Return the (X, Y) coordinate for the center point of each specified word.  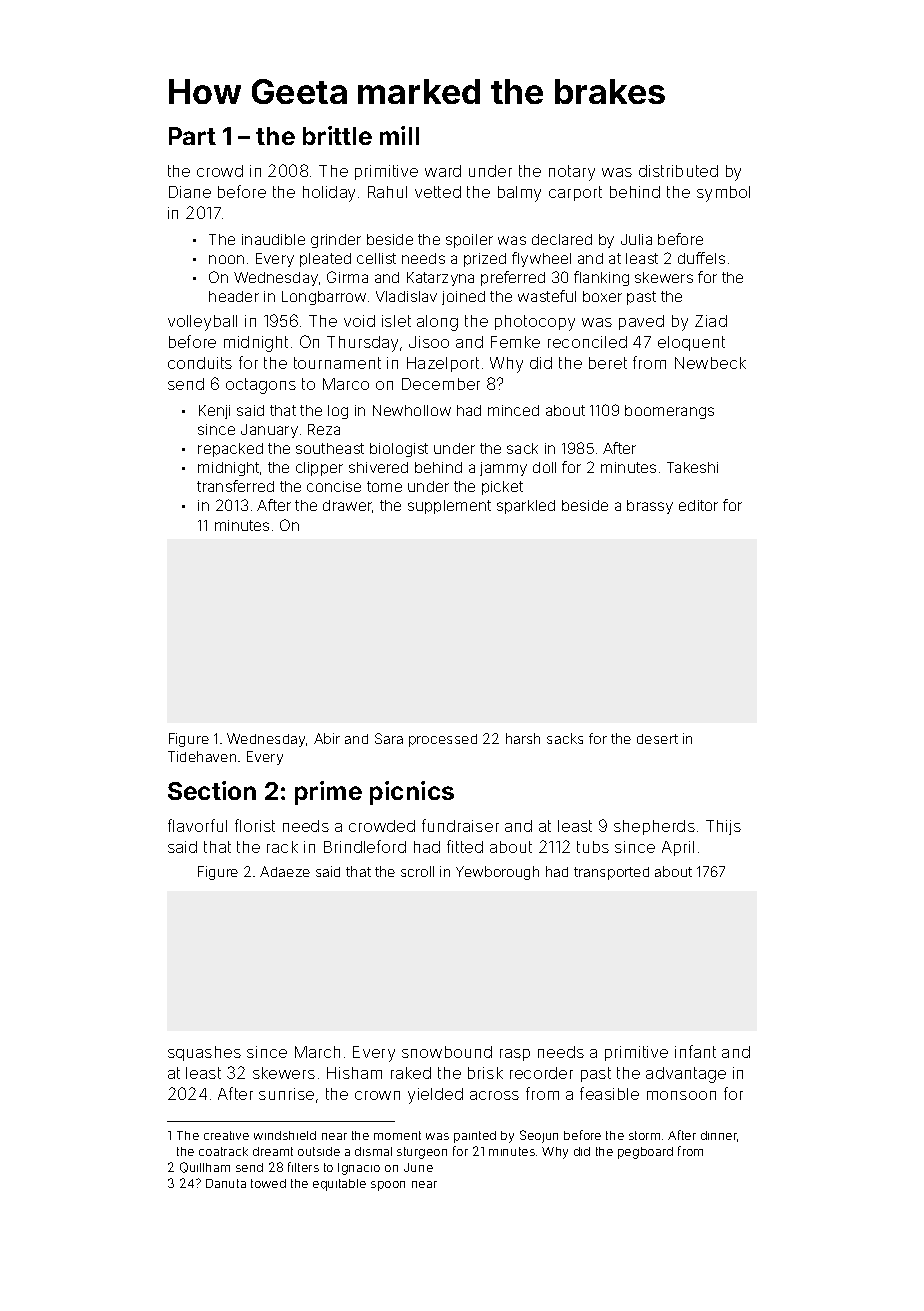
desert (657, 739)
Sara (389, 738)
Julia (636, 239)
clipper (319, 469)
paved (641, 322)
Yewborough (497, 873)
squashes (204, 1053)
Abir (327, 738)
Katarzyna (440, 279)
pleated (325, 260)
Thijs (723, 827)
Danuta (226, 1183)
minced (513, 410)
